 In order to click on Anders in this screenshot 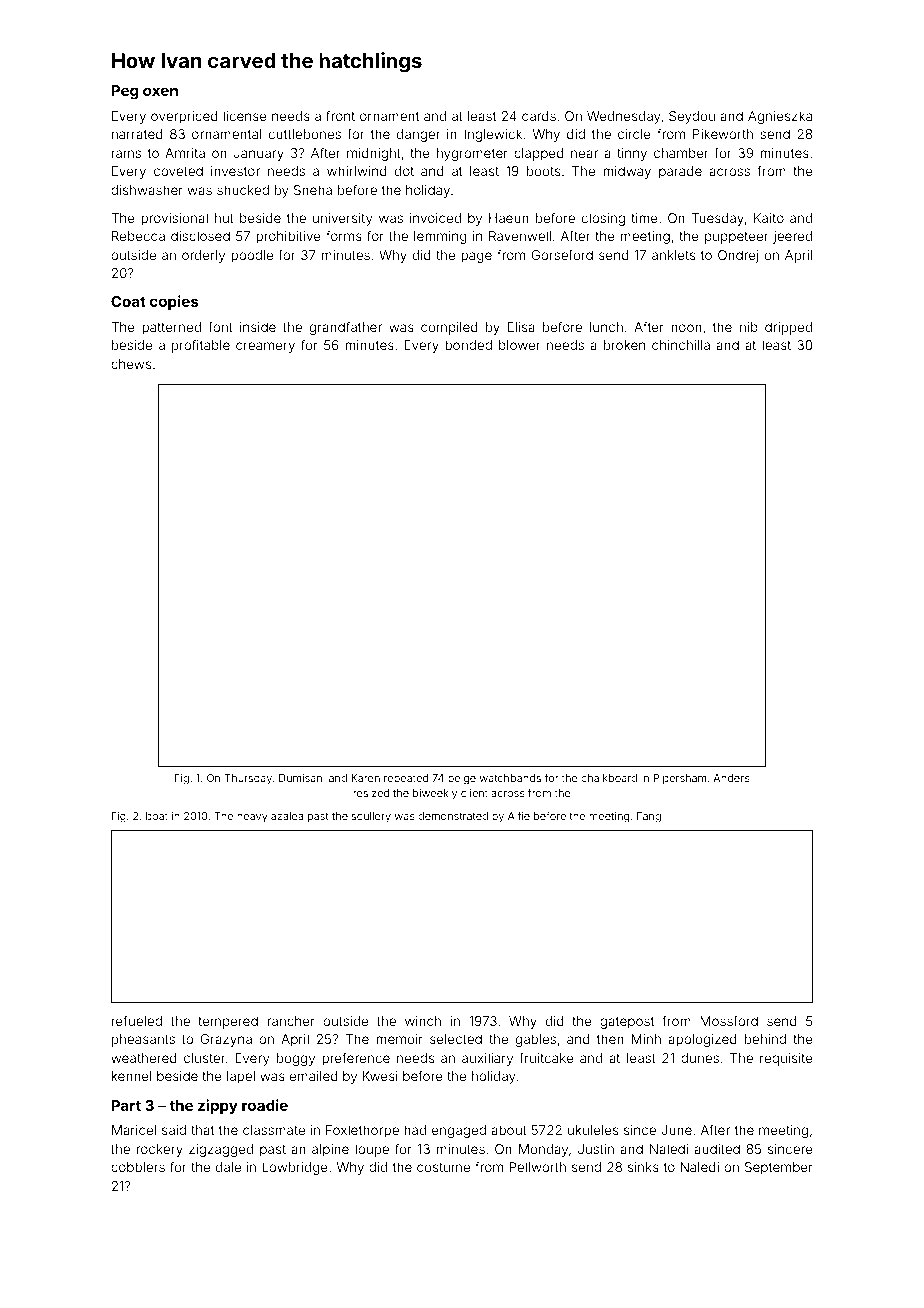, I will do `click(731, 778)`.
